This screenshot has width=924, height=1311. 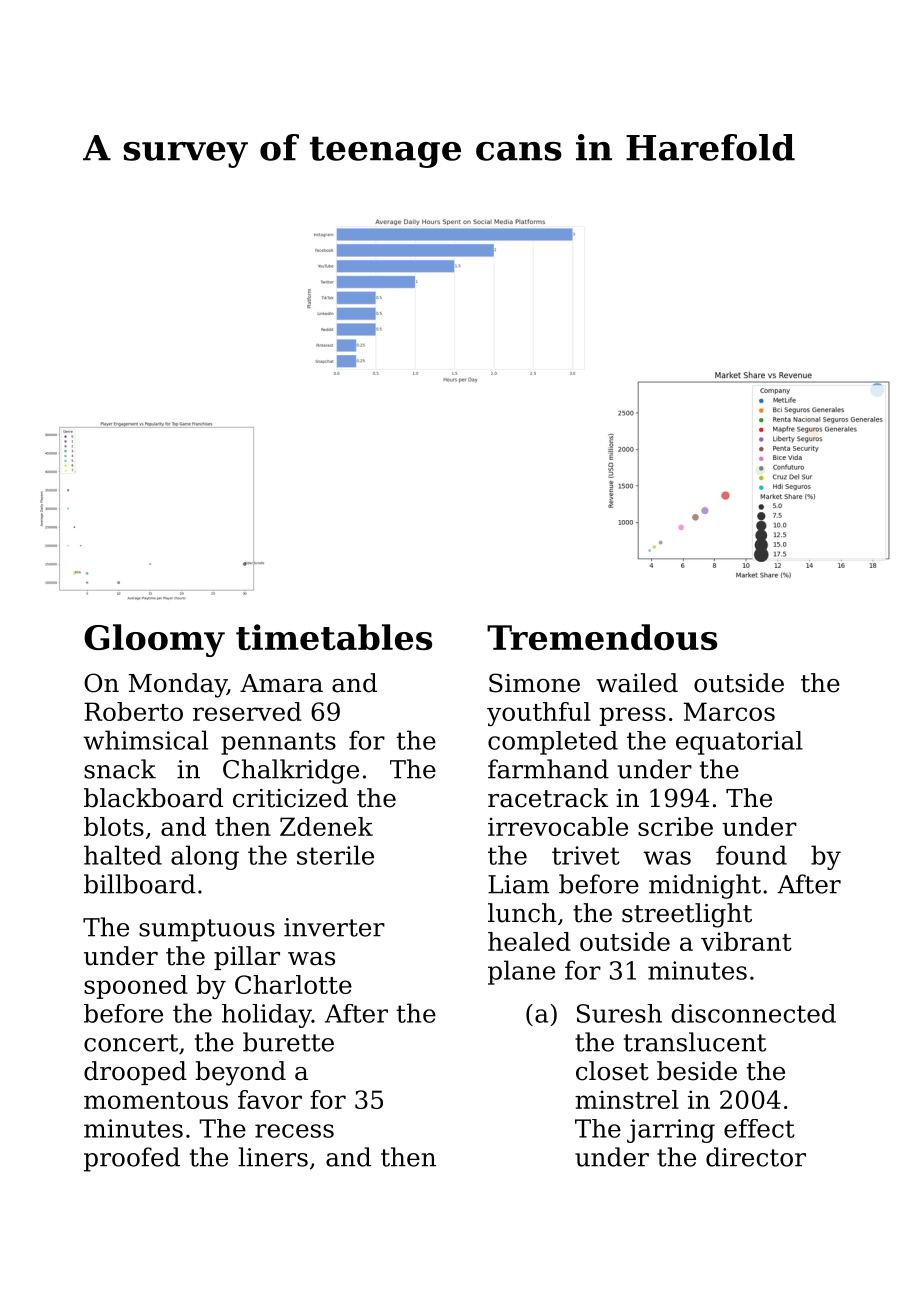 What do you see at coordinates (288, 1042) in the screenshot?
I see `burette` at bounding box center [288, 1042].
